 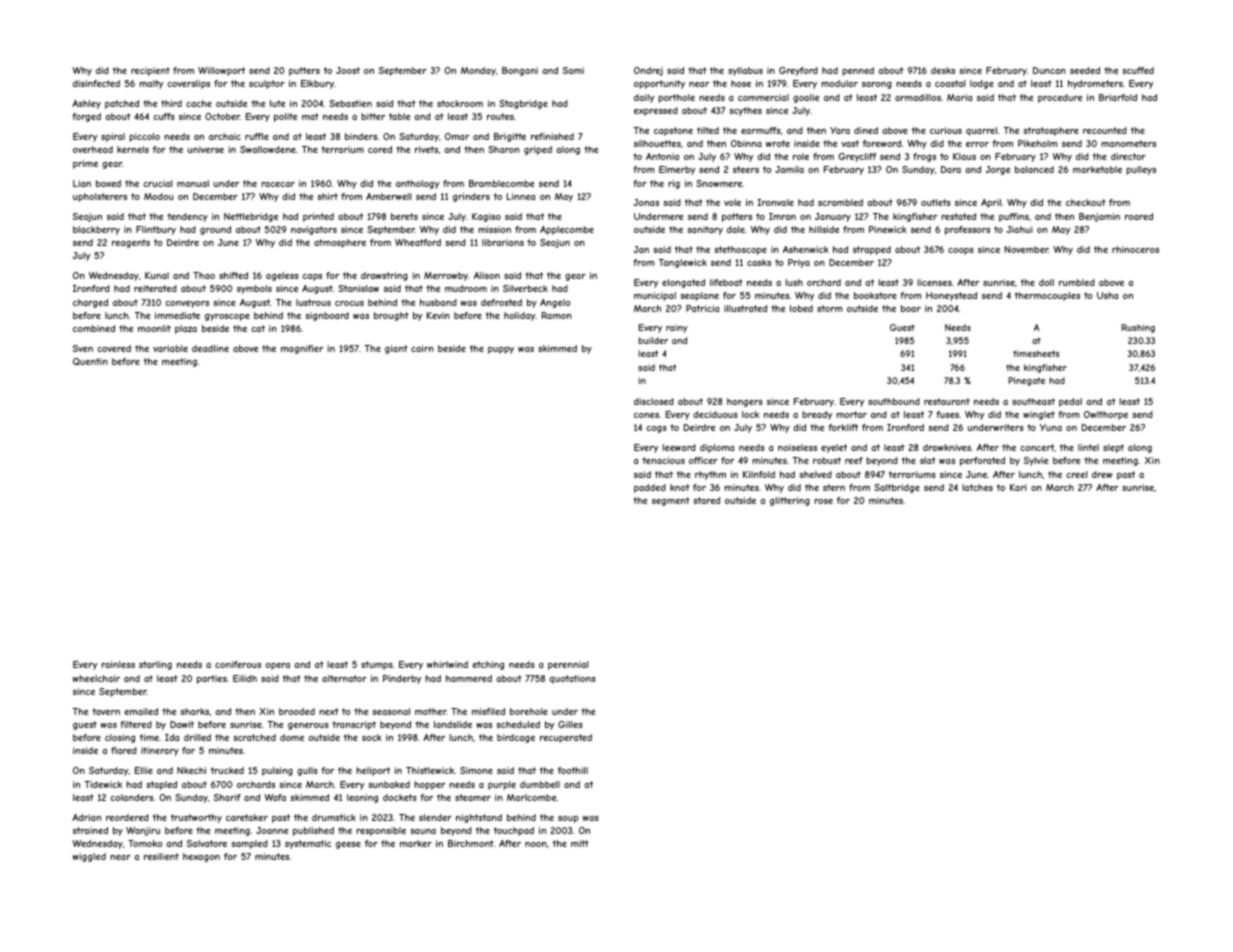 I want to click on disclosed, so click(x=654, y=401).
